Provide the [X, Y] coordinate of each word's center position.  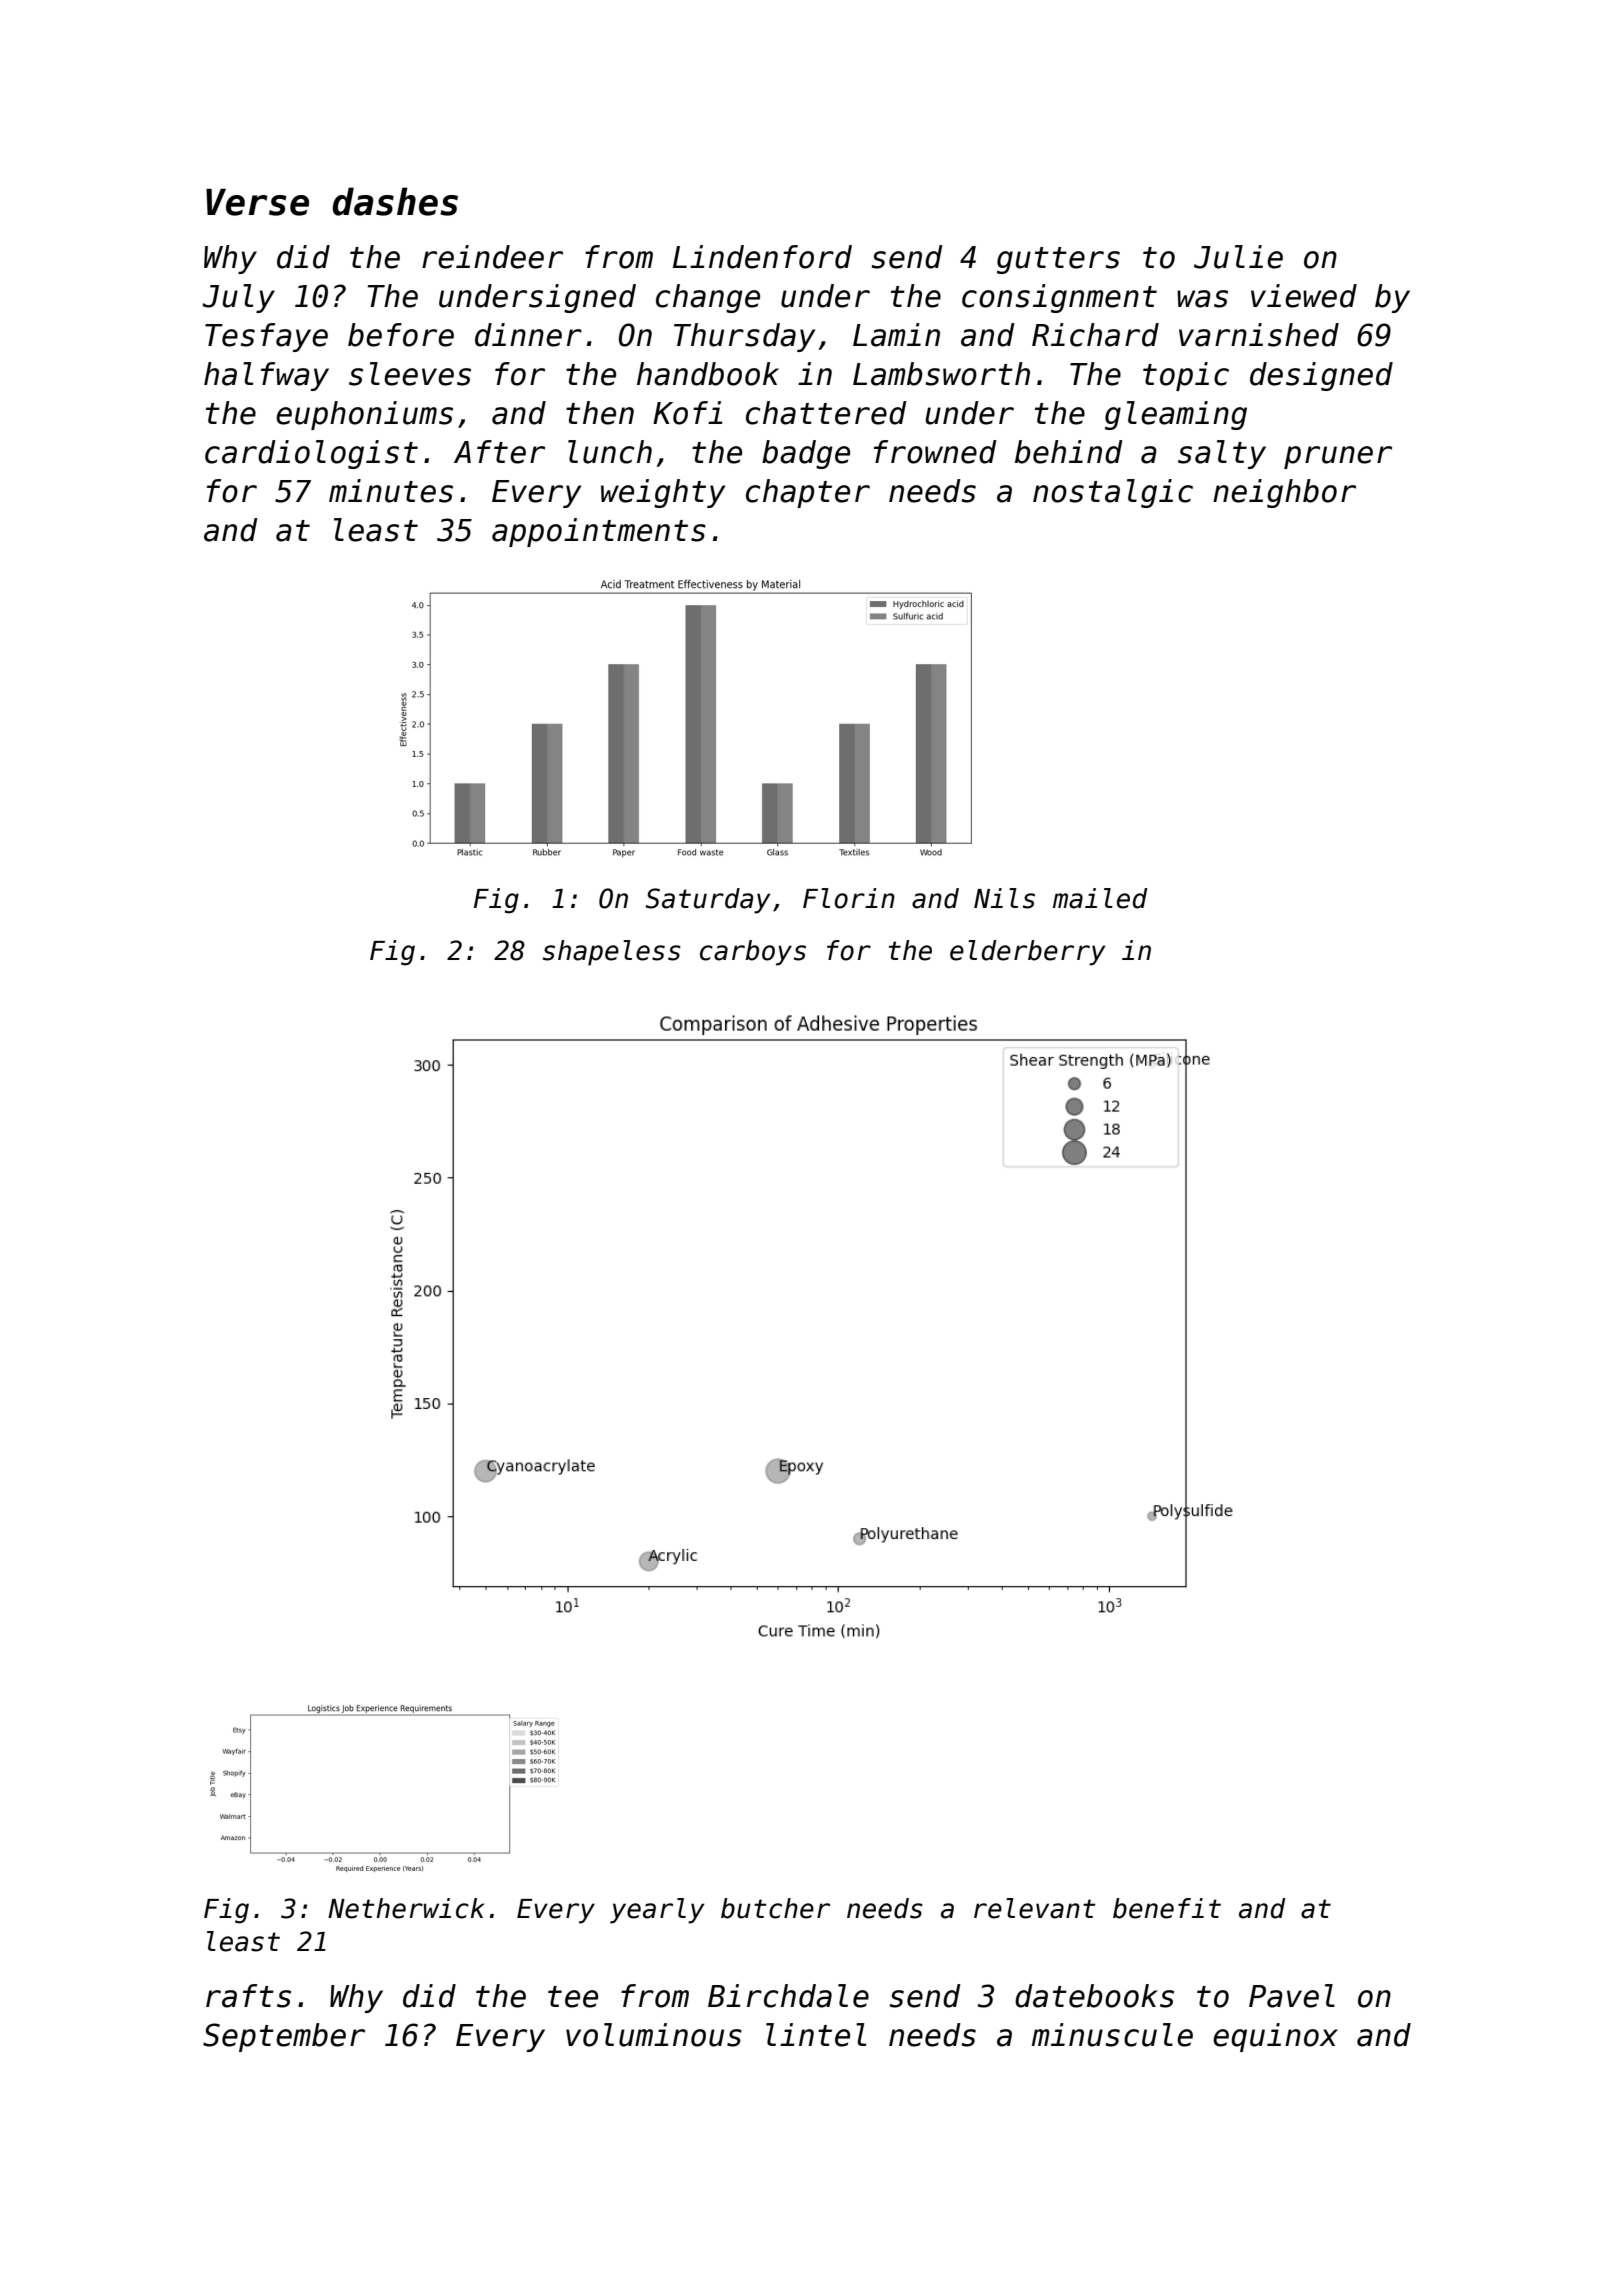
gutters [1058, 260]
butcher [775, 1908]
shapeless [612, 953]
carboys [753, 953]
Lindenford [762, 257]
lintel [816, 2035]
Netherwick [406, 1908]
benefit [1167, 1908]
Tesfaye [266, 337]
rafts [248, 1996]
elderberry [1027, 953]
